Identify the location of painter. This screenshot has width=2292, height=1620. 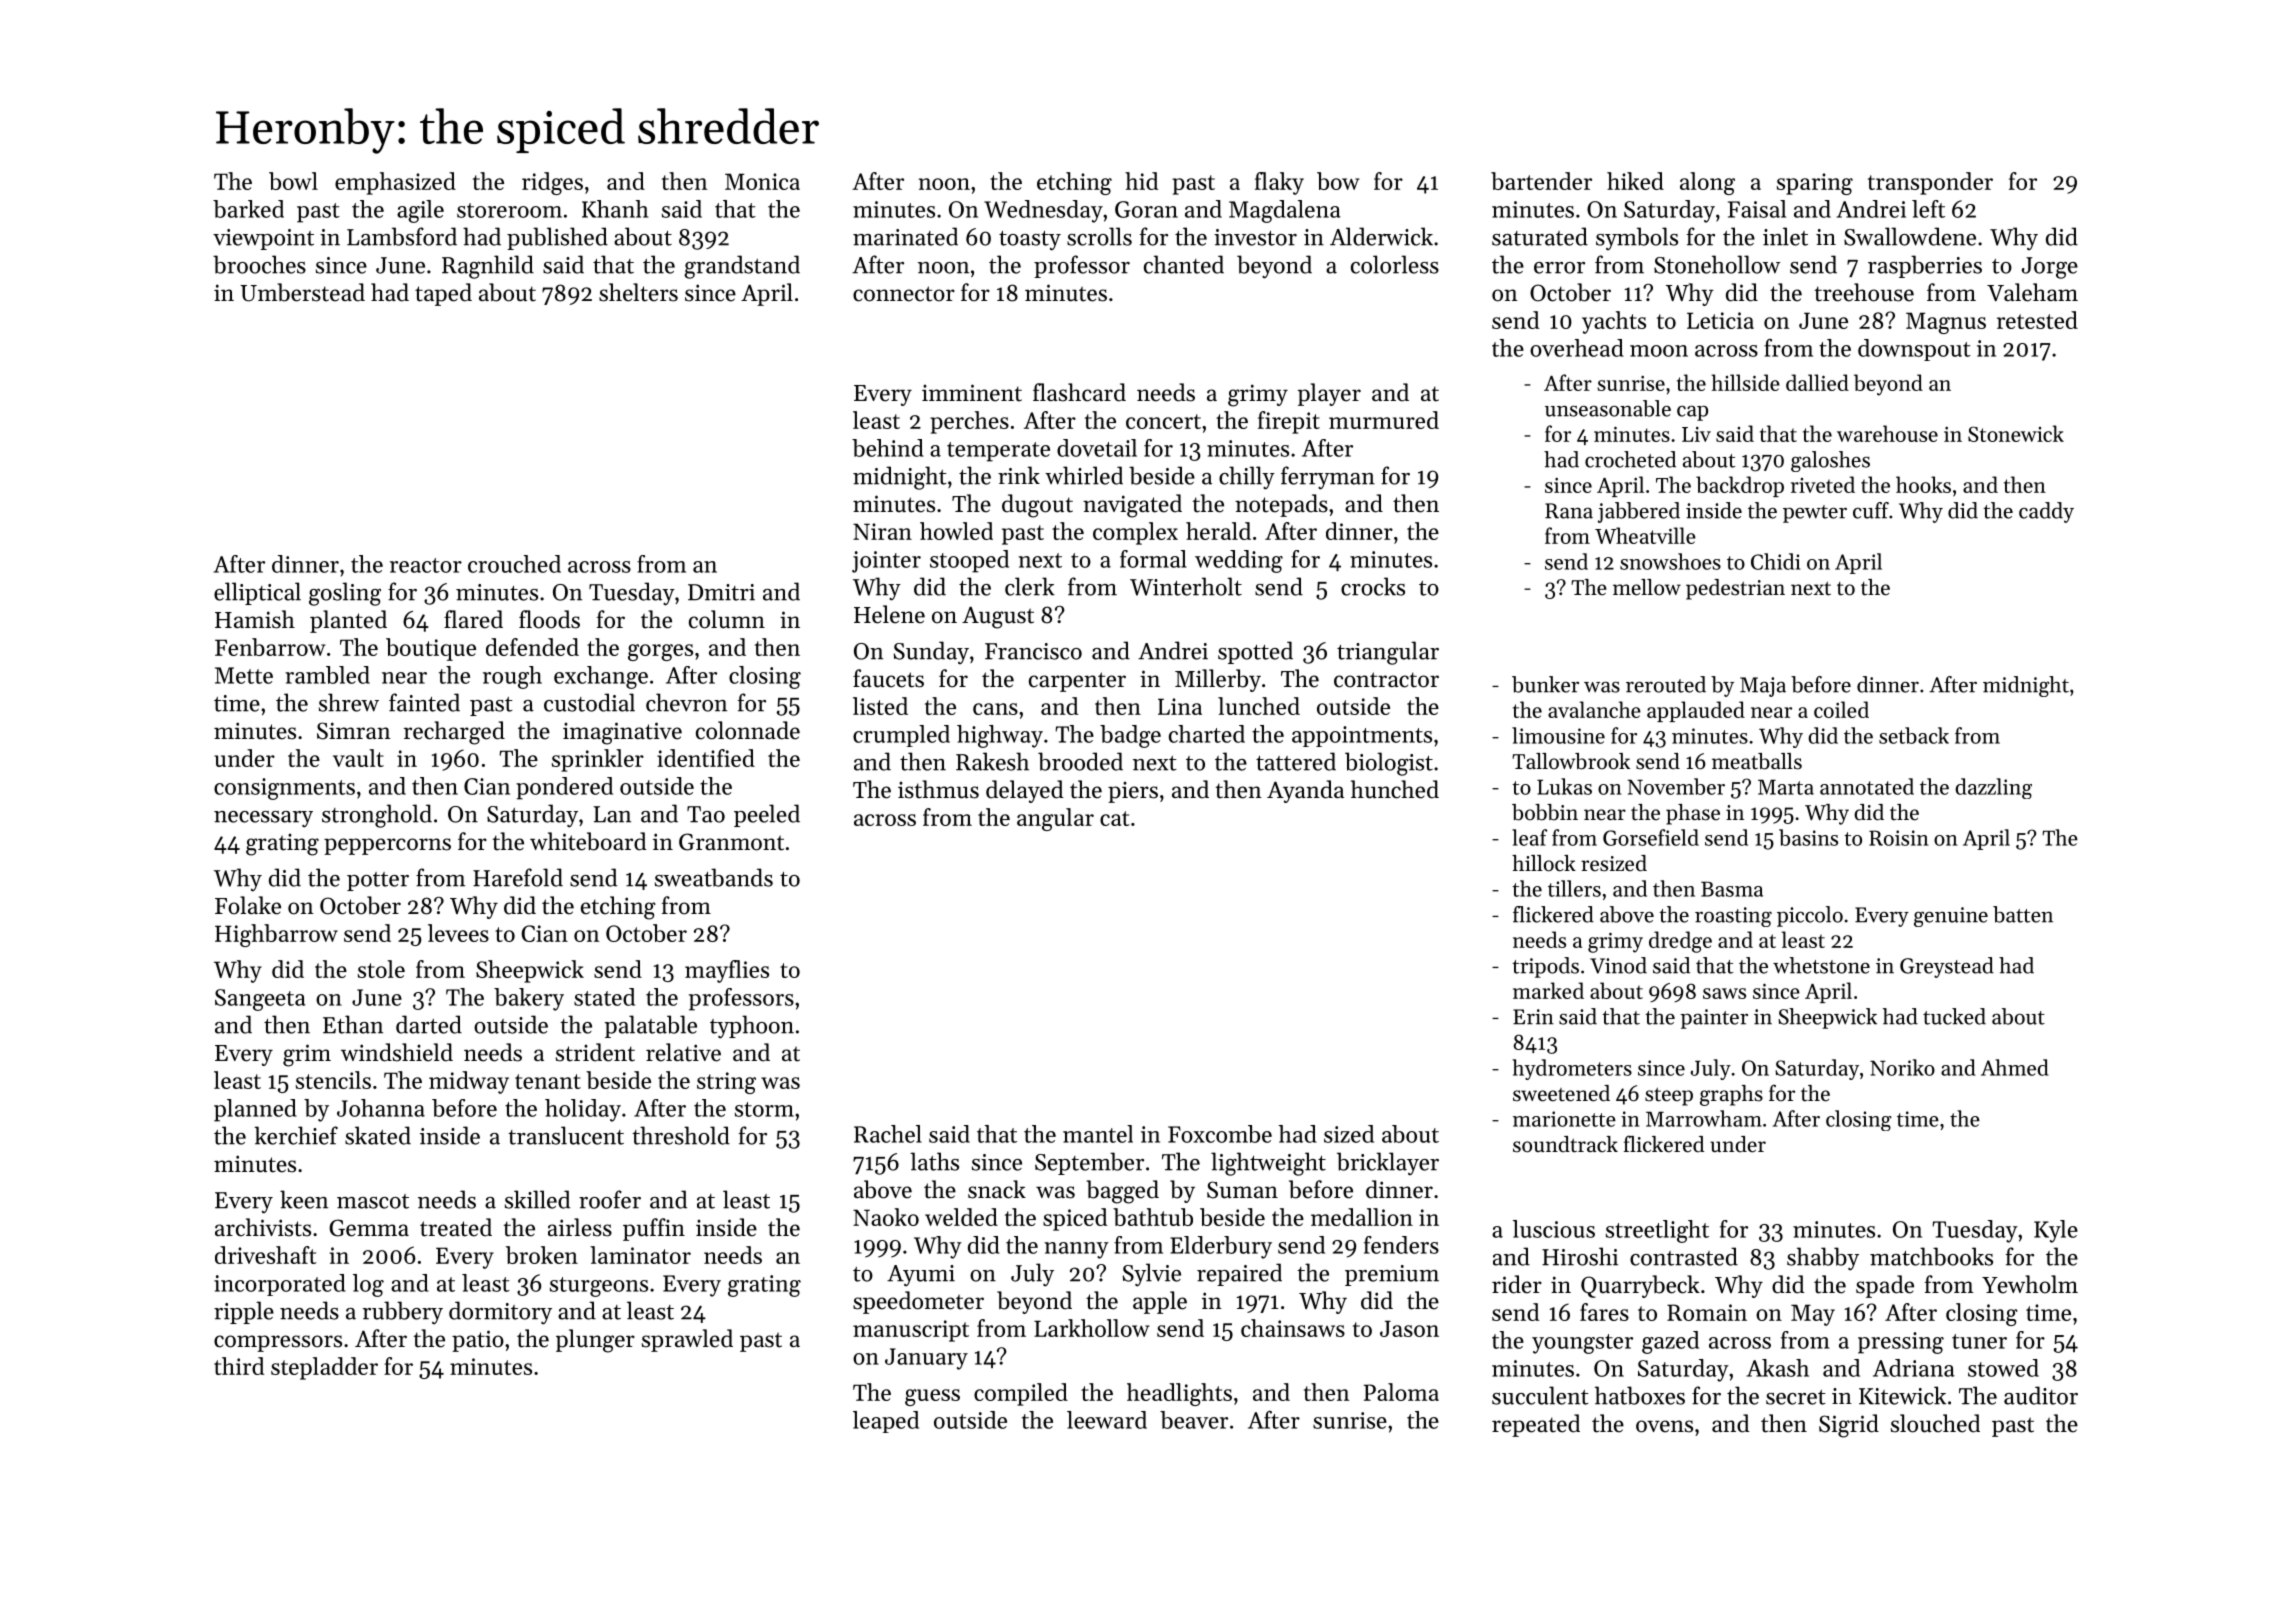
(1714, 1019).
